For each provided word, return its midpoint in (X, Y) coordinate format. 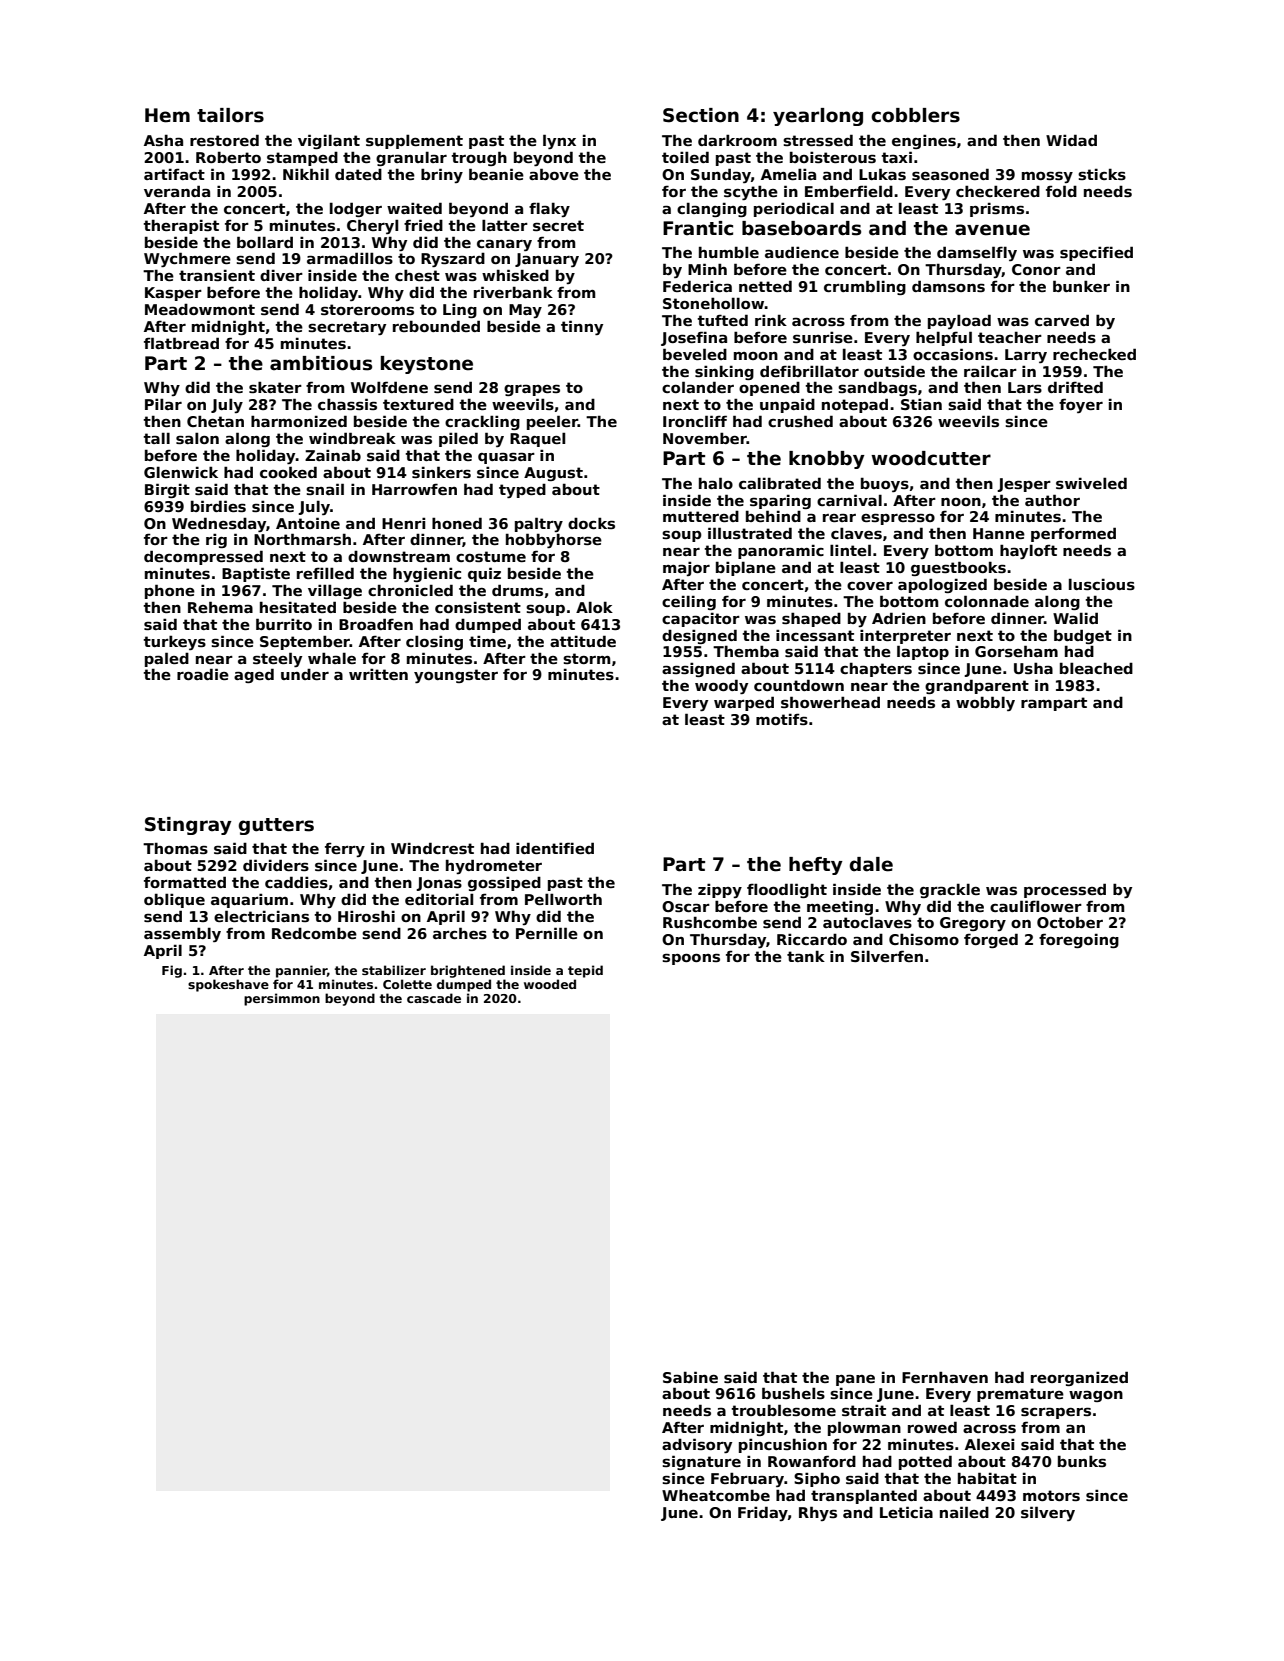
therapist (181, 226)
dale (871, 864)
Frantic (698, 228)
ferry (345, 849)
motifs (782, 719)
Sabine (690, 1377)
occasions (953, 354)
